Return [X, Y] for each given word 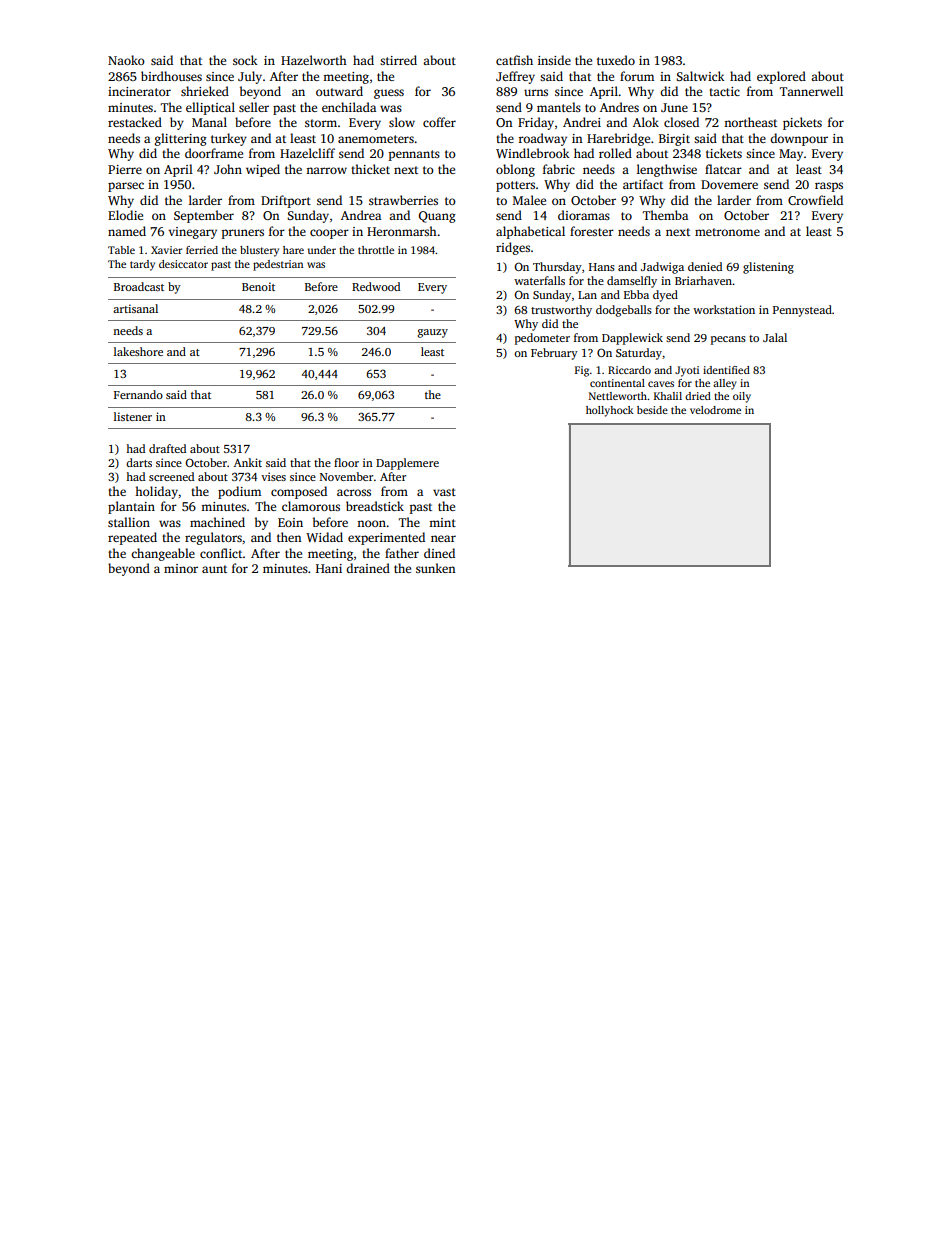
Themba [665, 215]
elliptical [210, 108]
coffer [439, 122]
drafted [167, 448]
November [346, 476]
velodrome [715, 410]
